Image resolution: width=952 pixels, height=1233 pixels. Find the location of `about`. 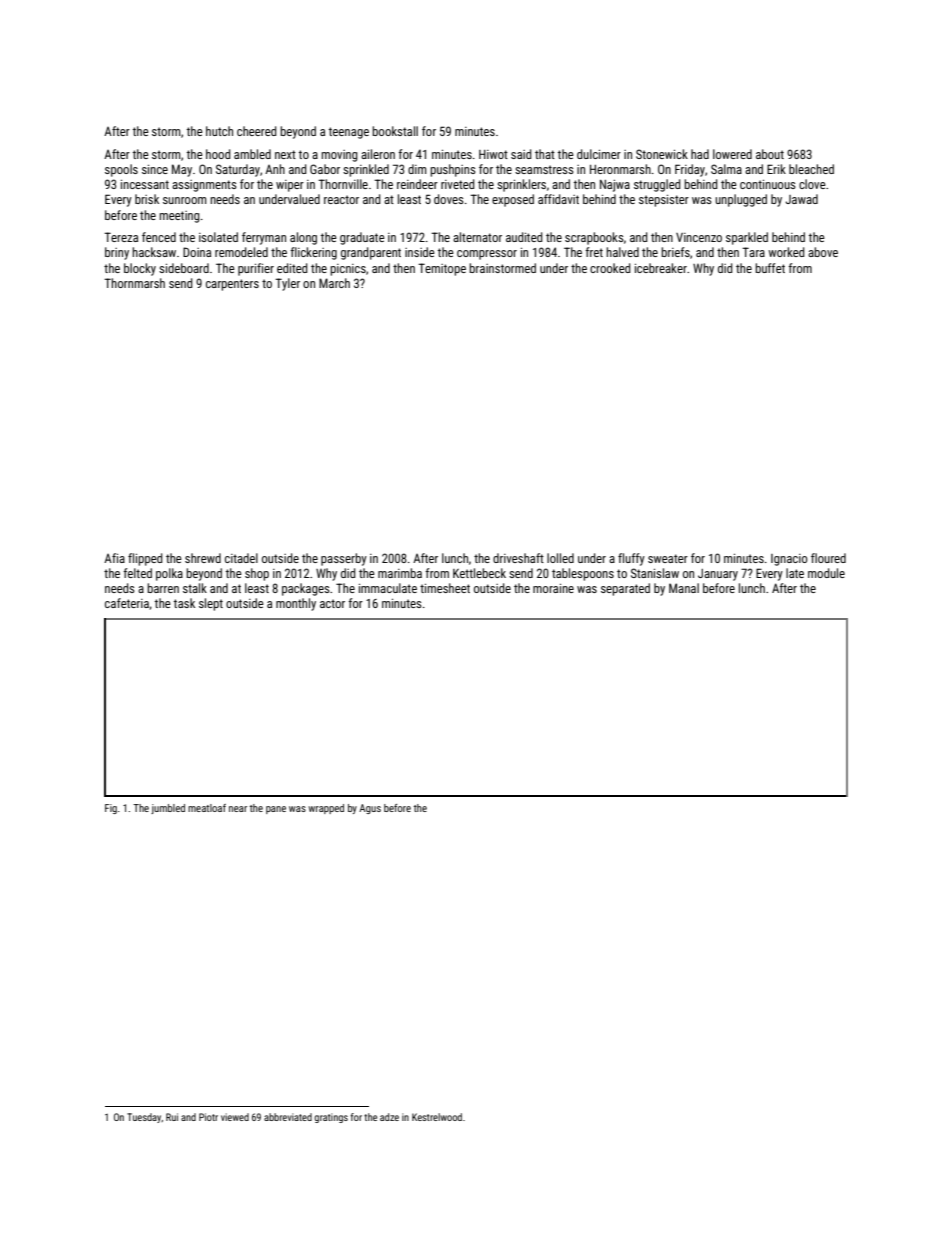

about is located at coordinates (770, 154).
